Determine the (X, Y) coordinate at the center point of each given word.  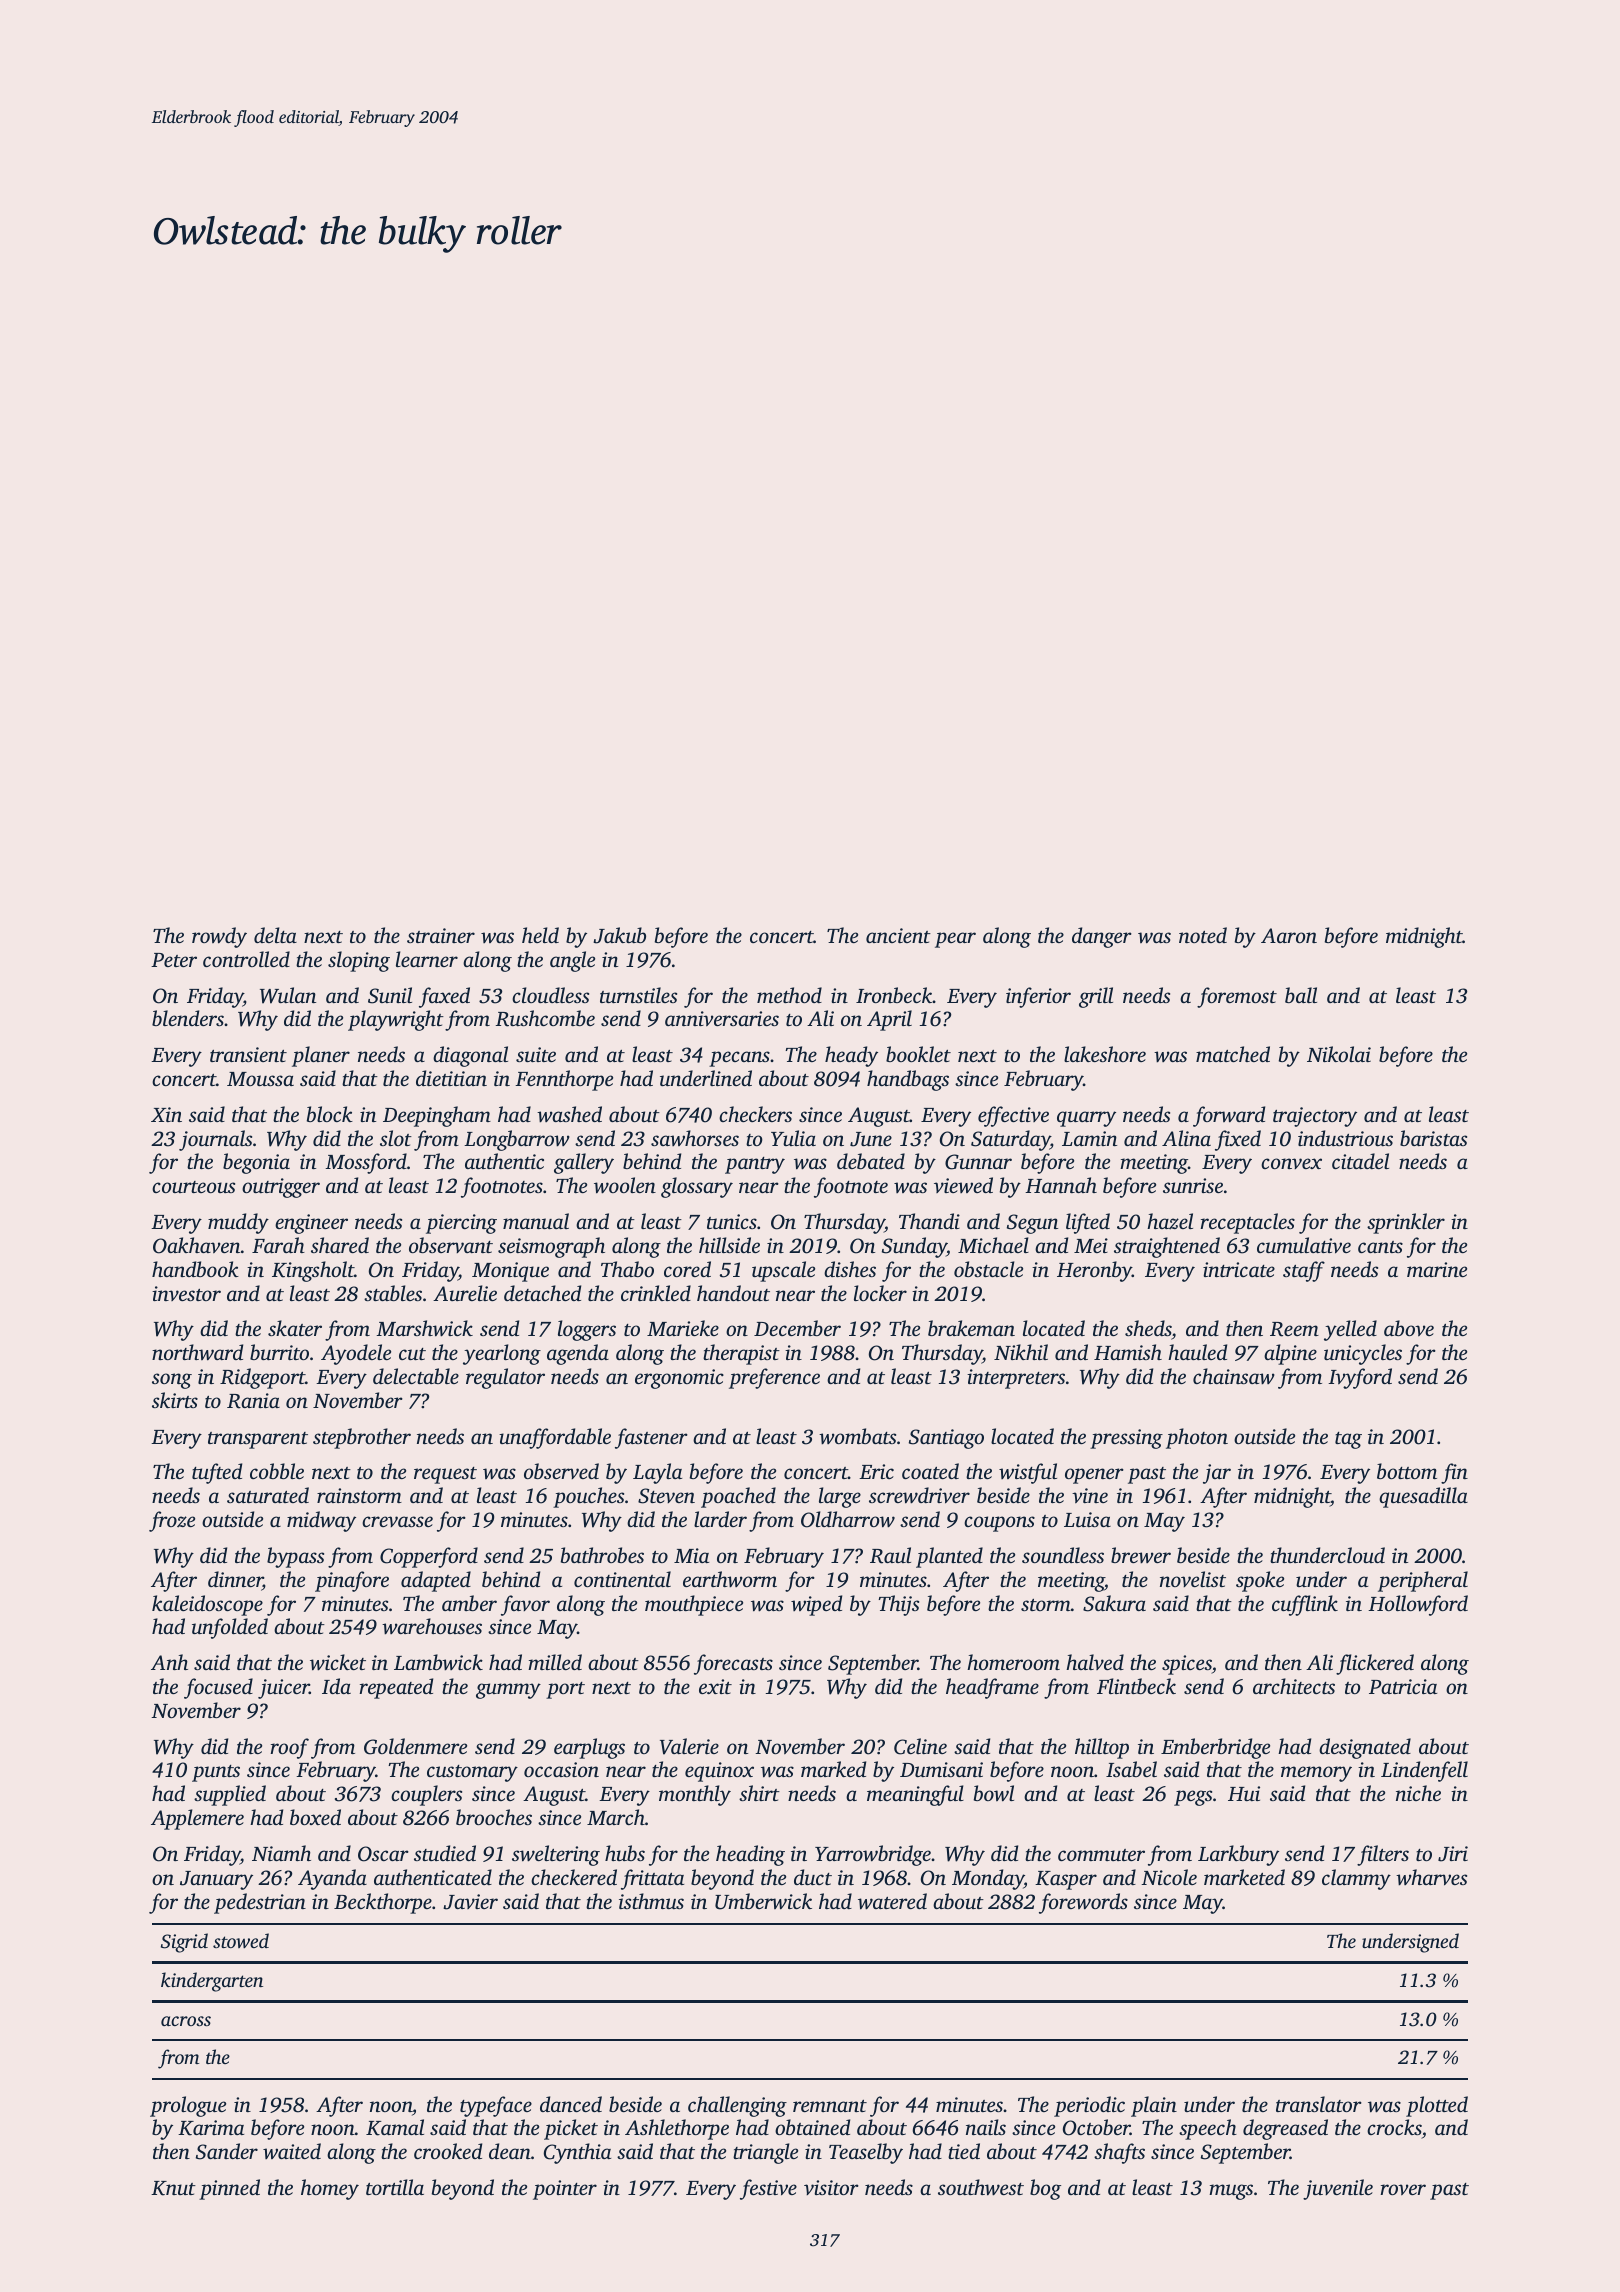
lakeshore (1105, 1054)
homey (330, 2189)
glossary (697, 1187)
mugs (1231, 2192)
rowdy (219, 937)
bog (1045, 2189)
